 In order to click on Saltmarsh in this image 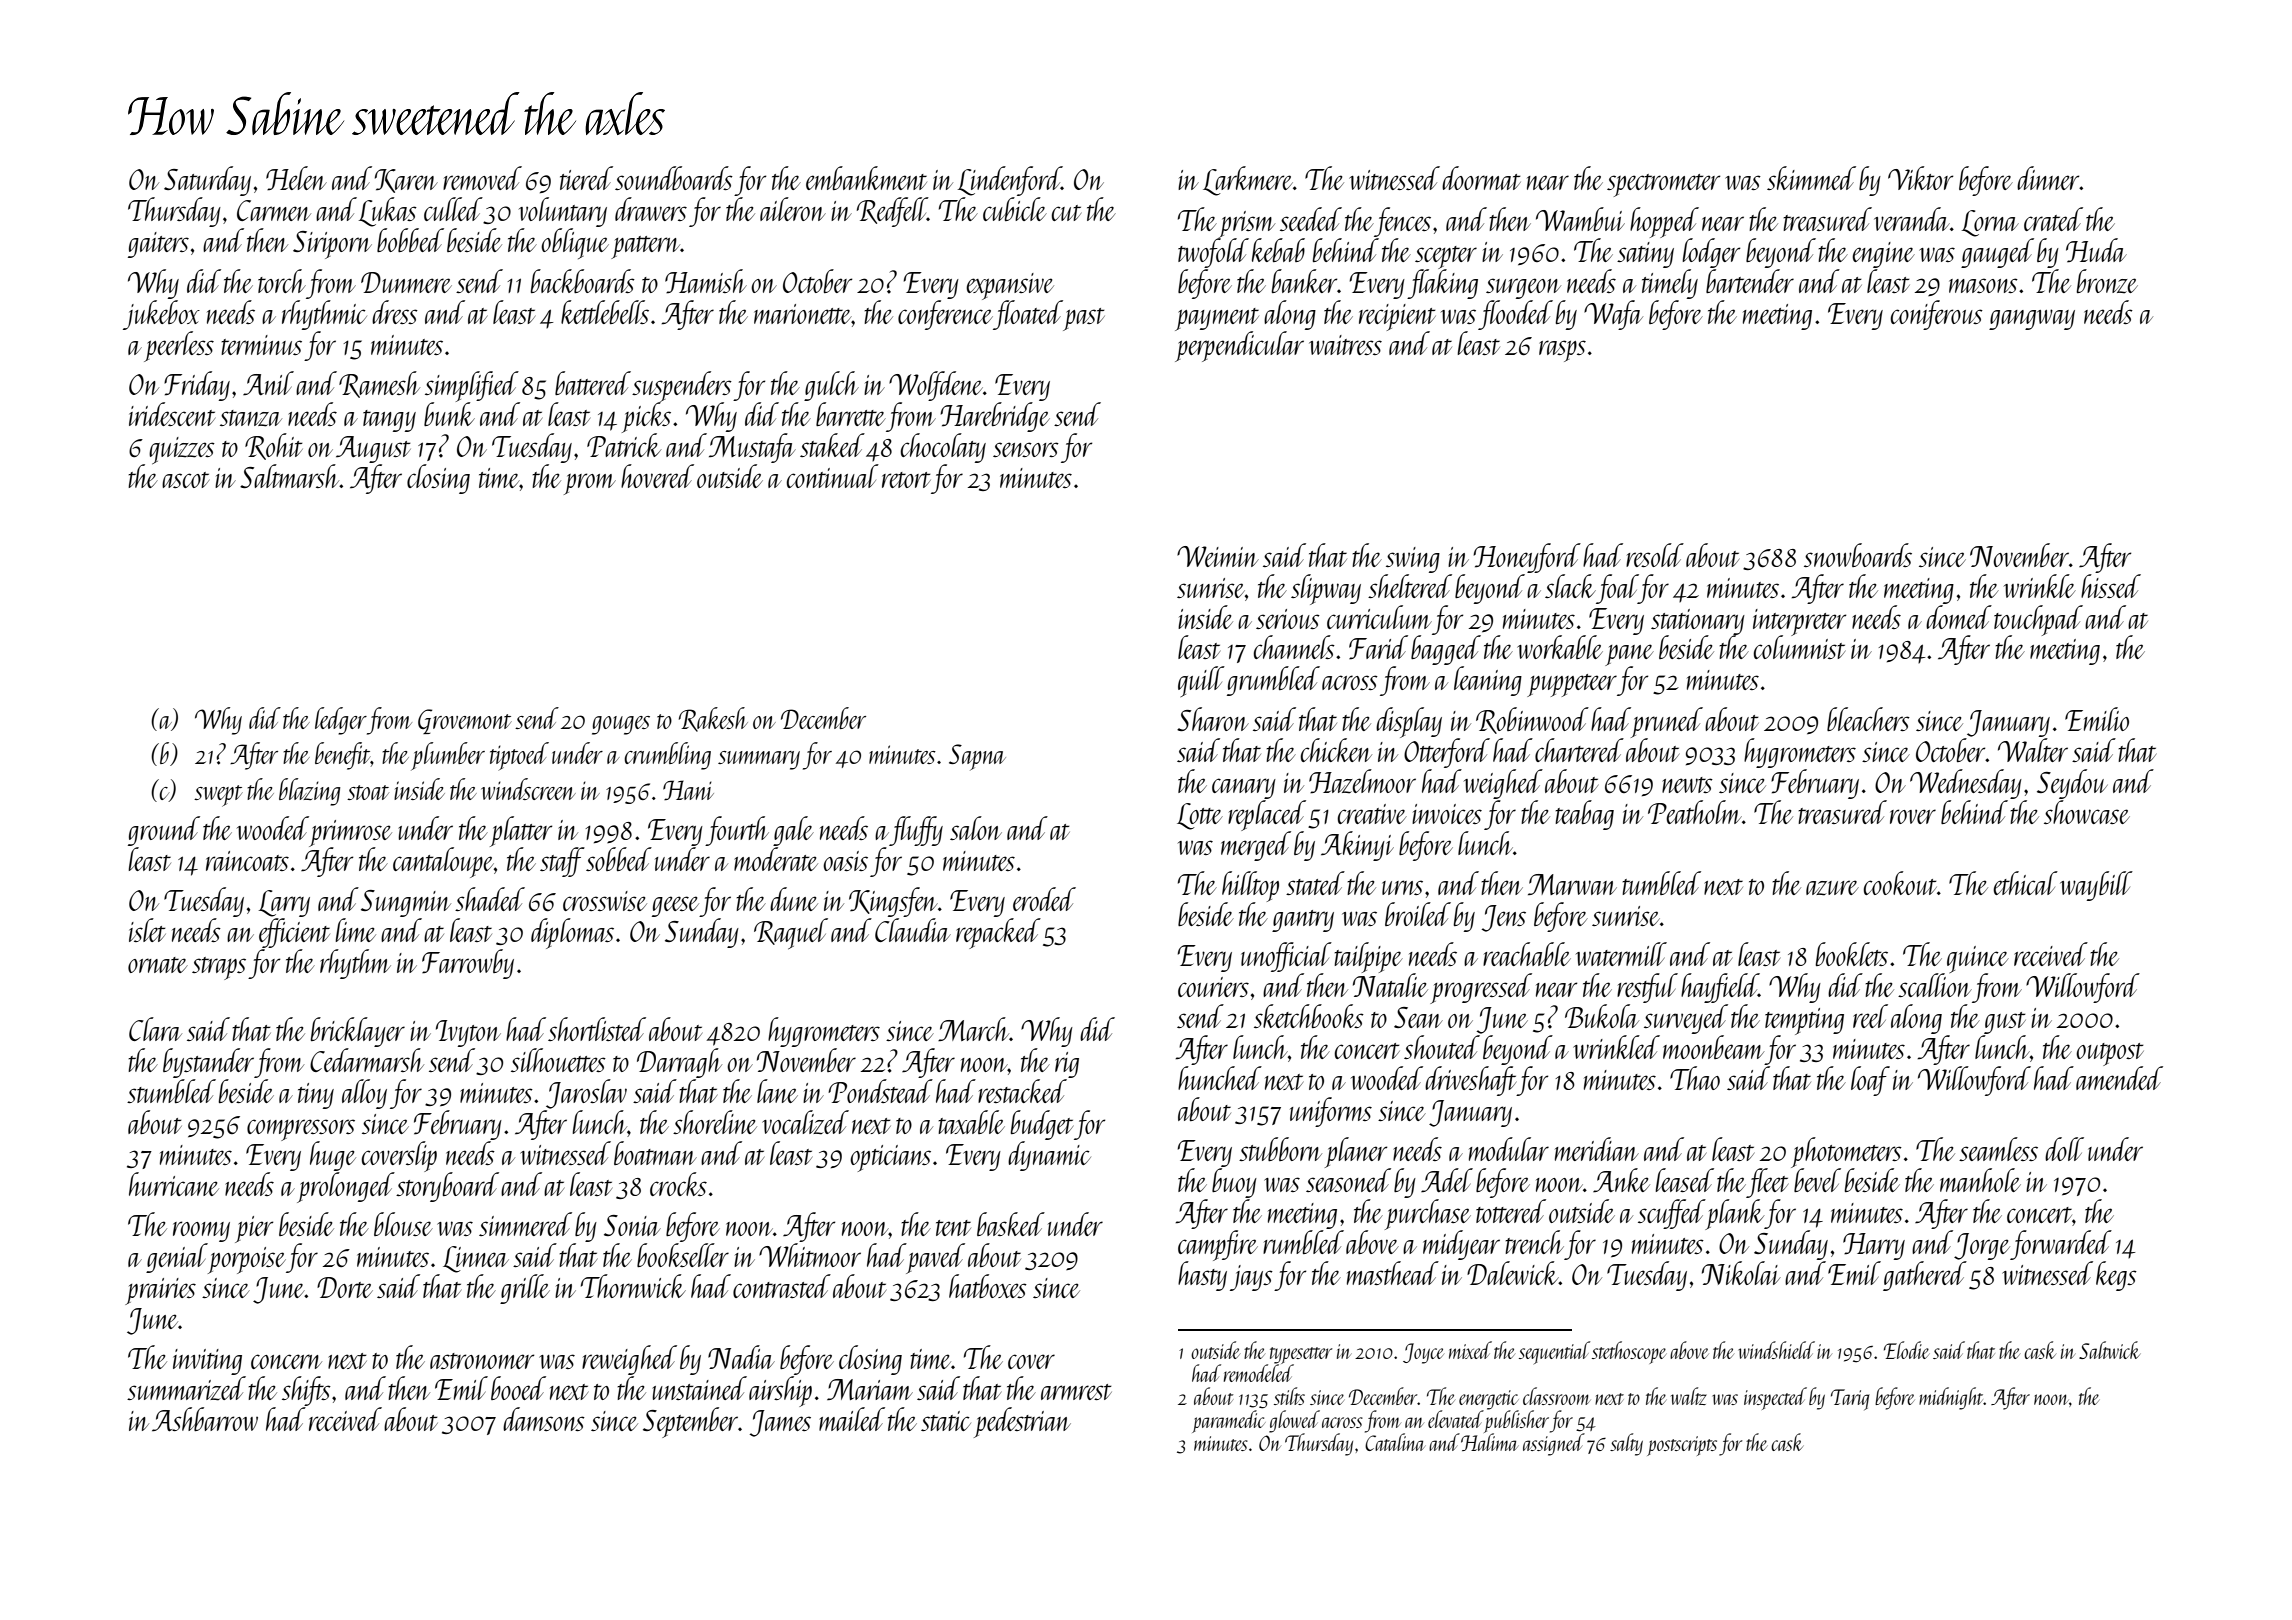, I will do `click(290, 476)`.
